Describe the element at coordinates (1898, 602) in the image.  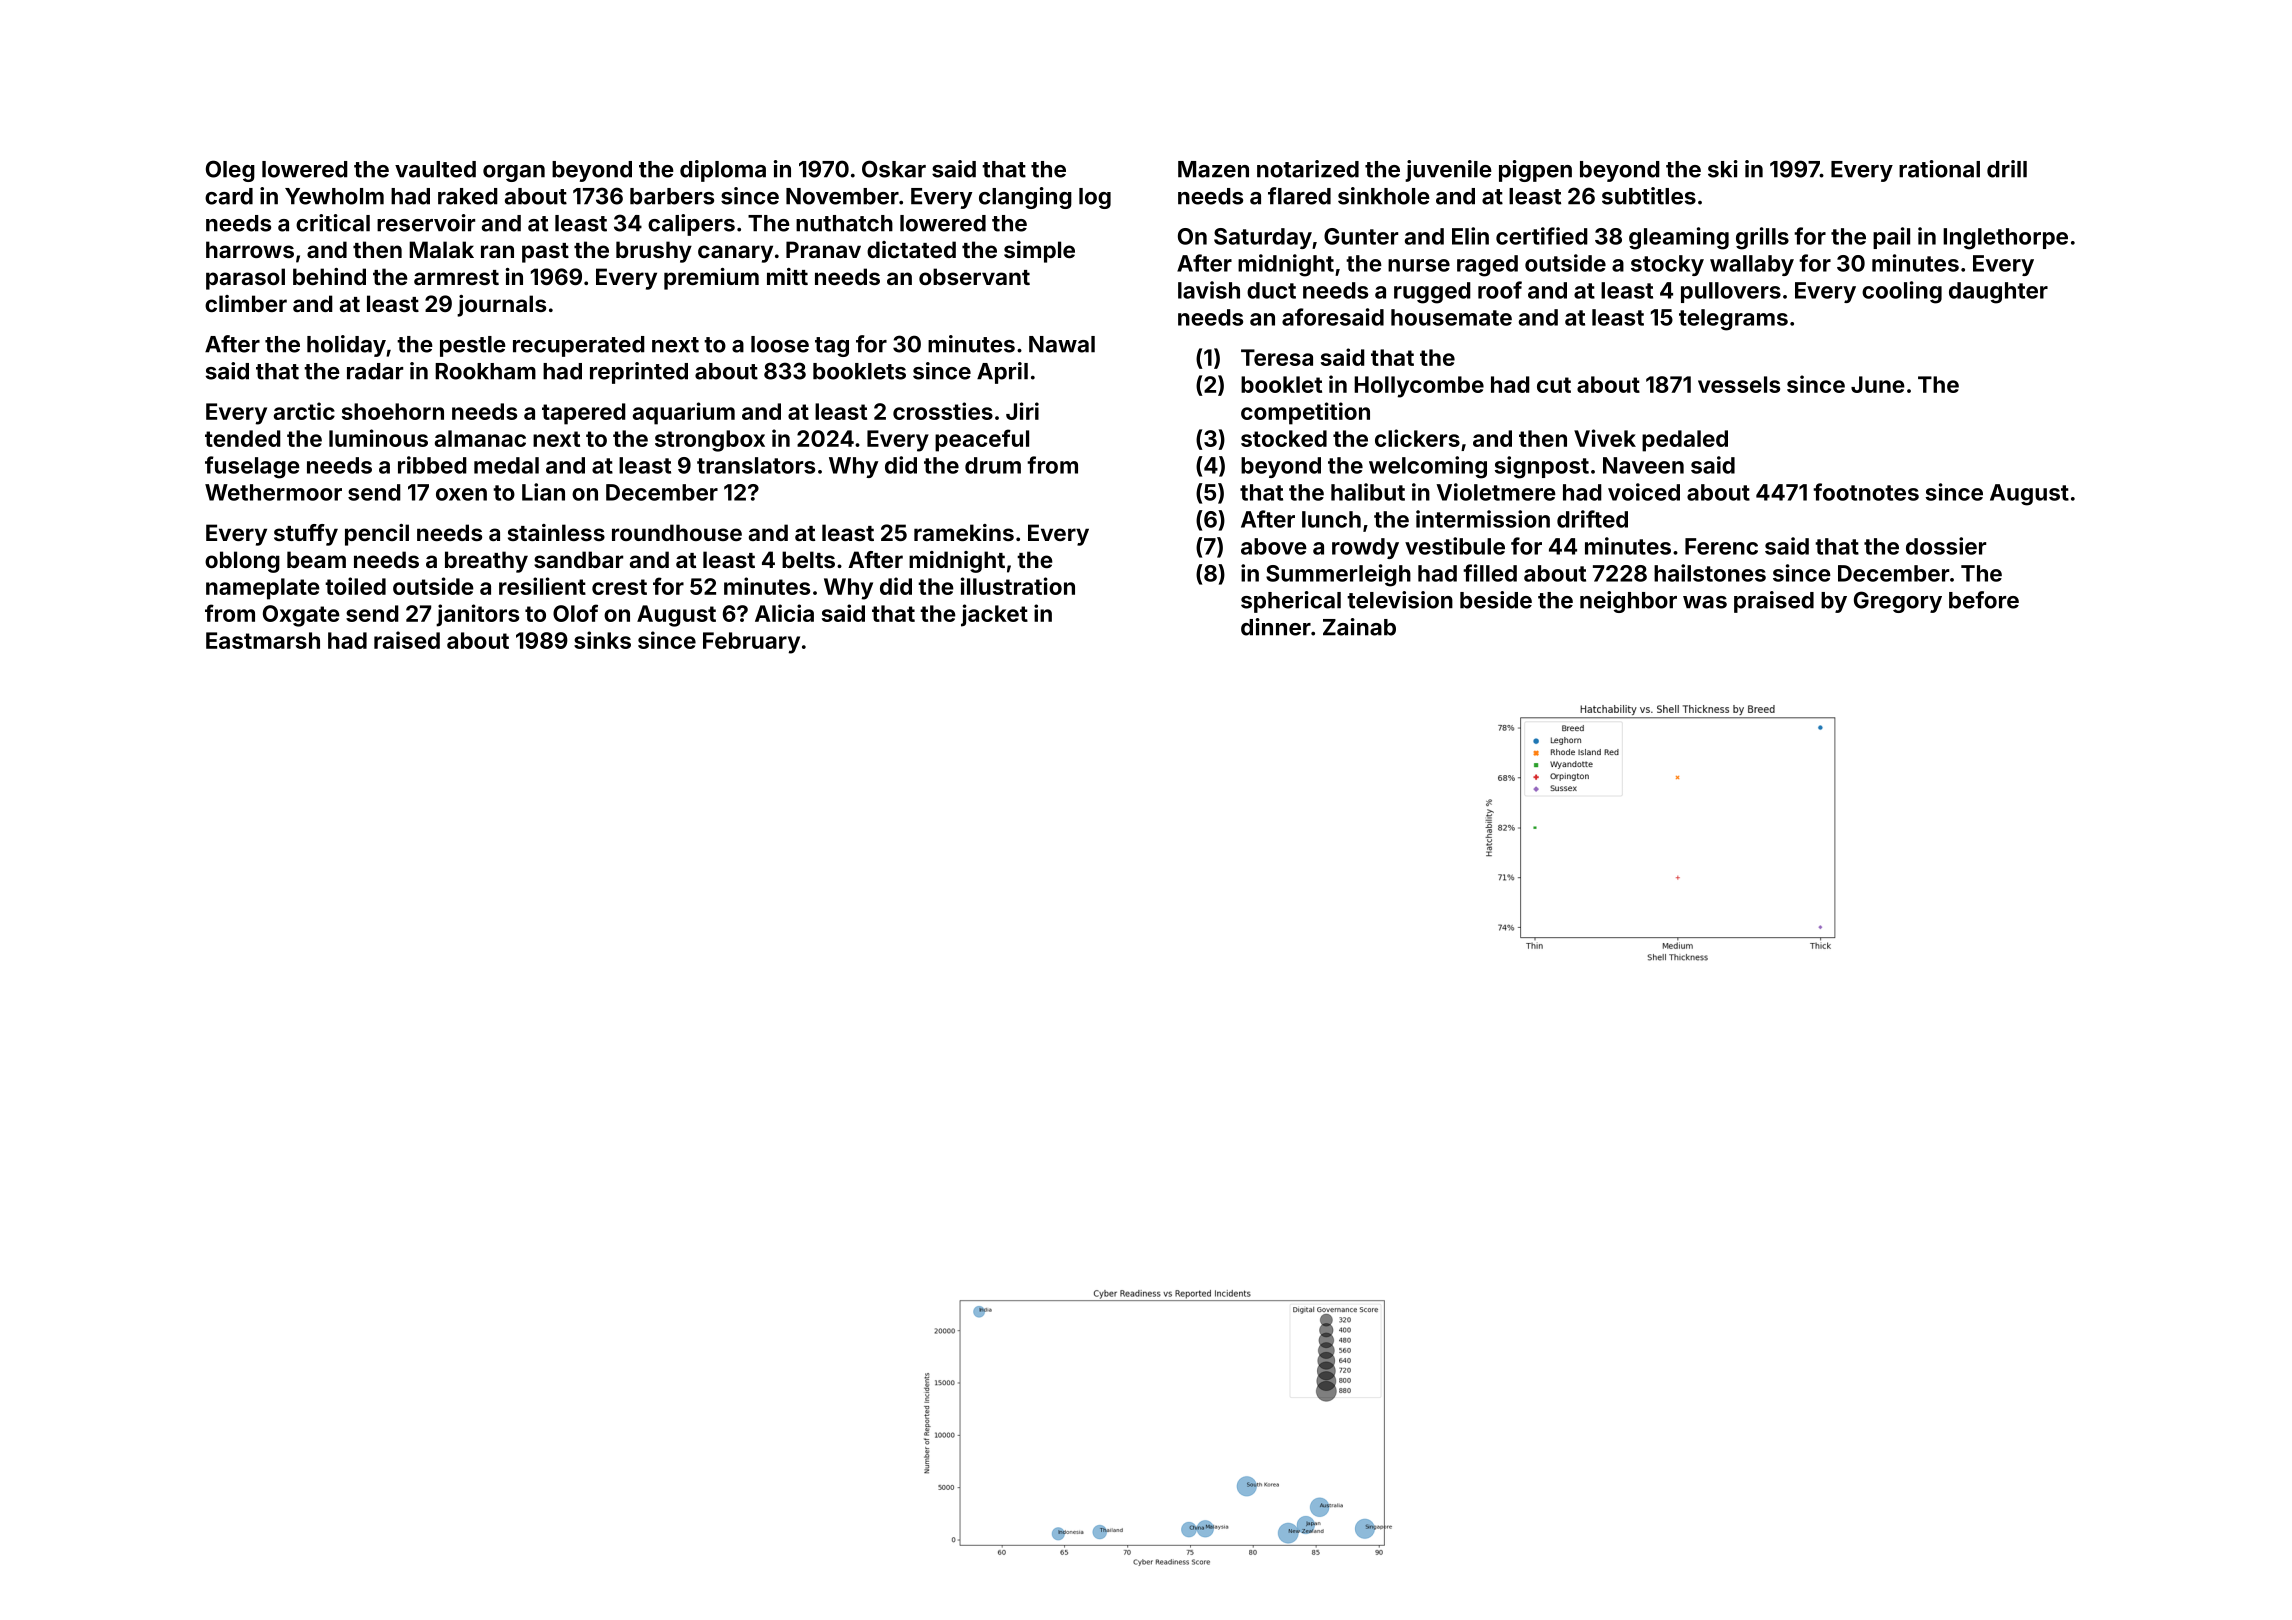
I see `Gregory` at that location.
